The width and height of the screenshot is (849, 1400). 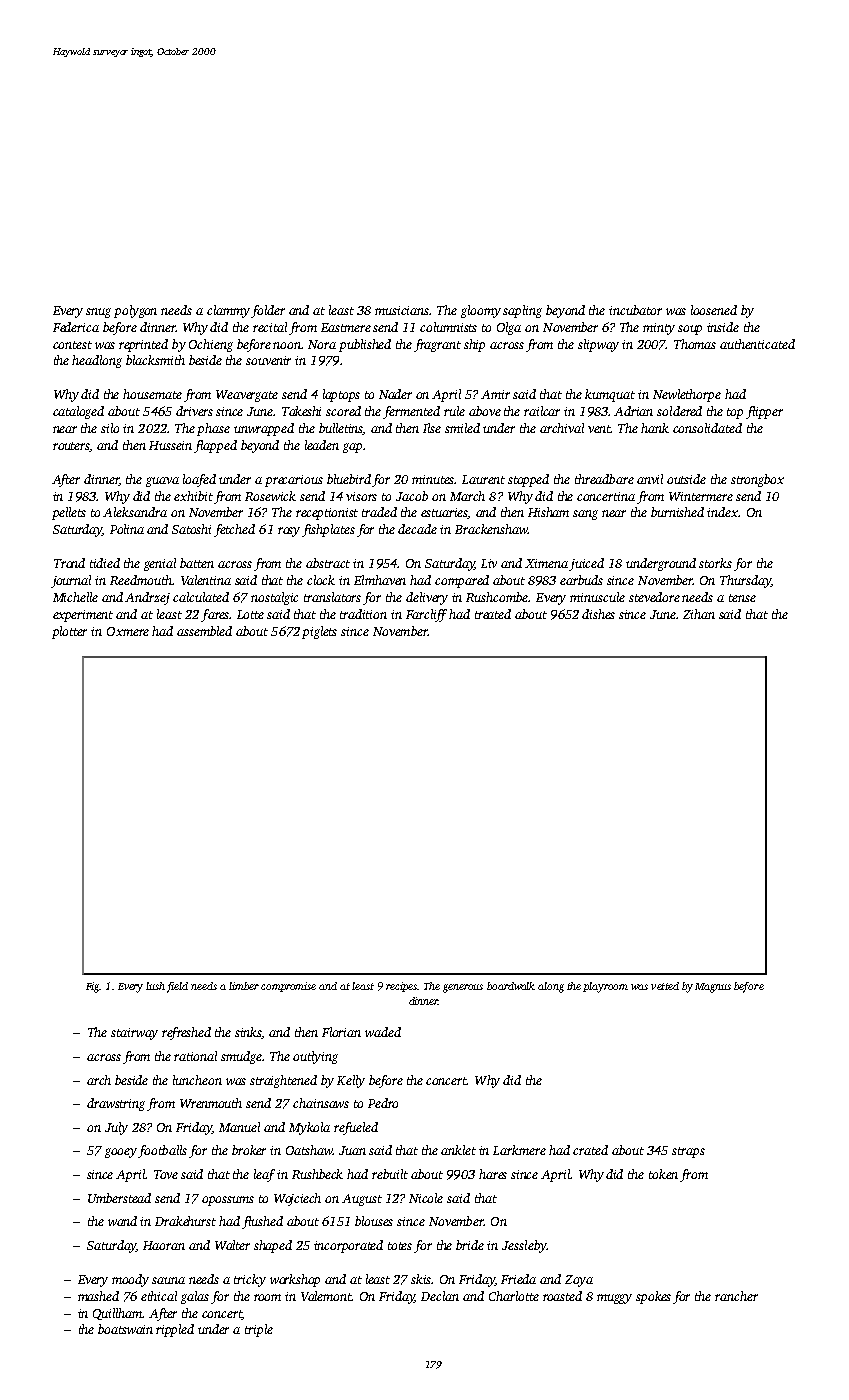 What do you see at coordinates (463, 988) in the screenshot?
I see `generous` at bounding box center [463, 988].
